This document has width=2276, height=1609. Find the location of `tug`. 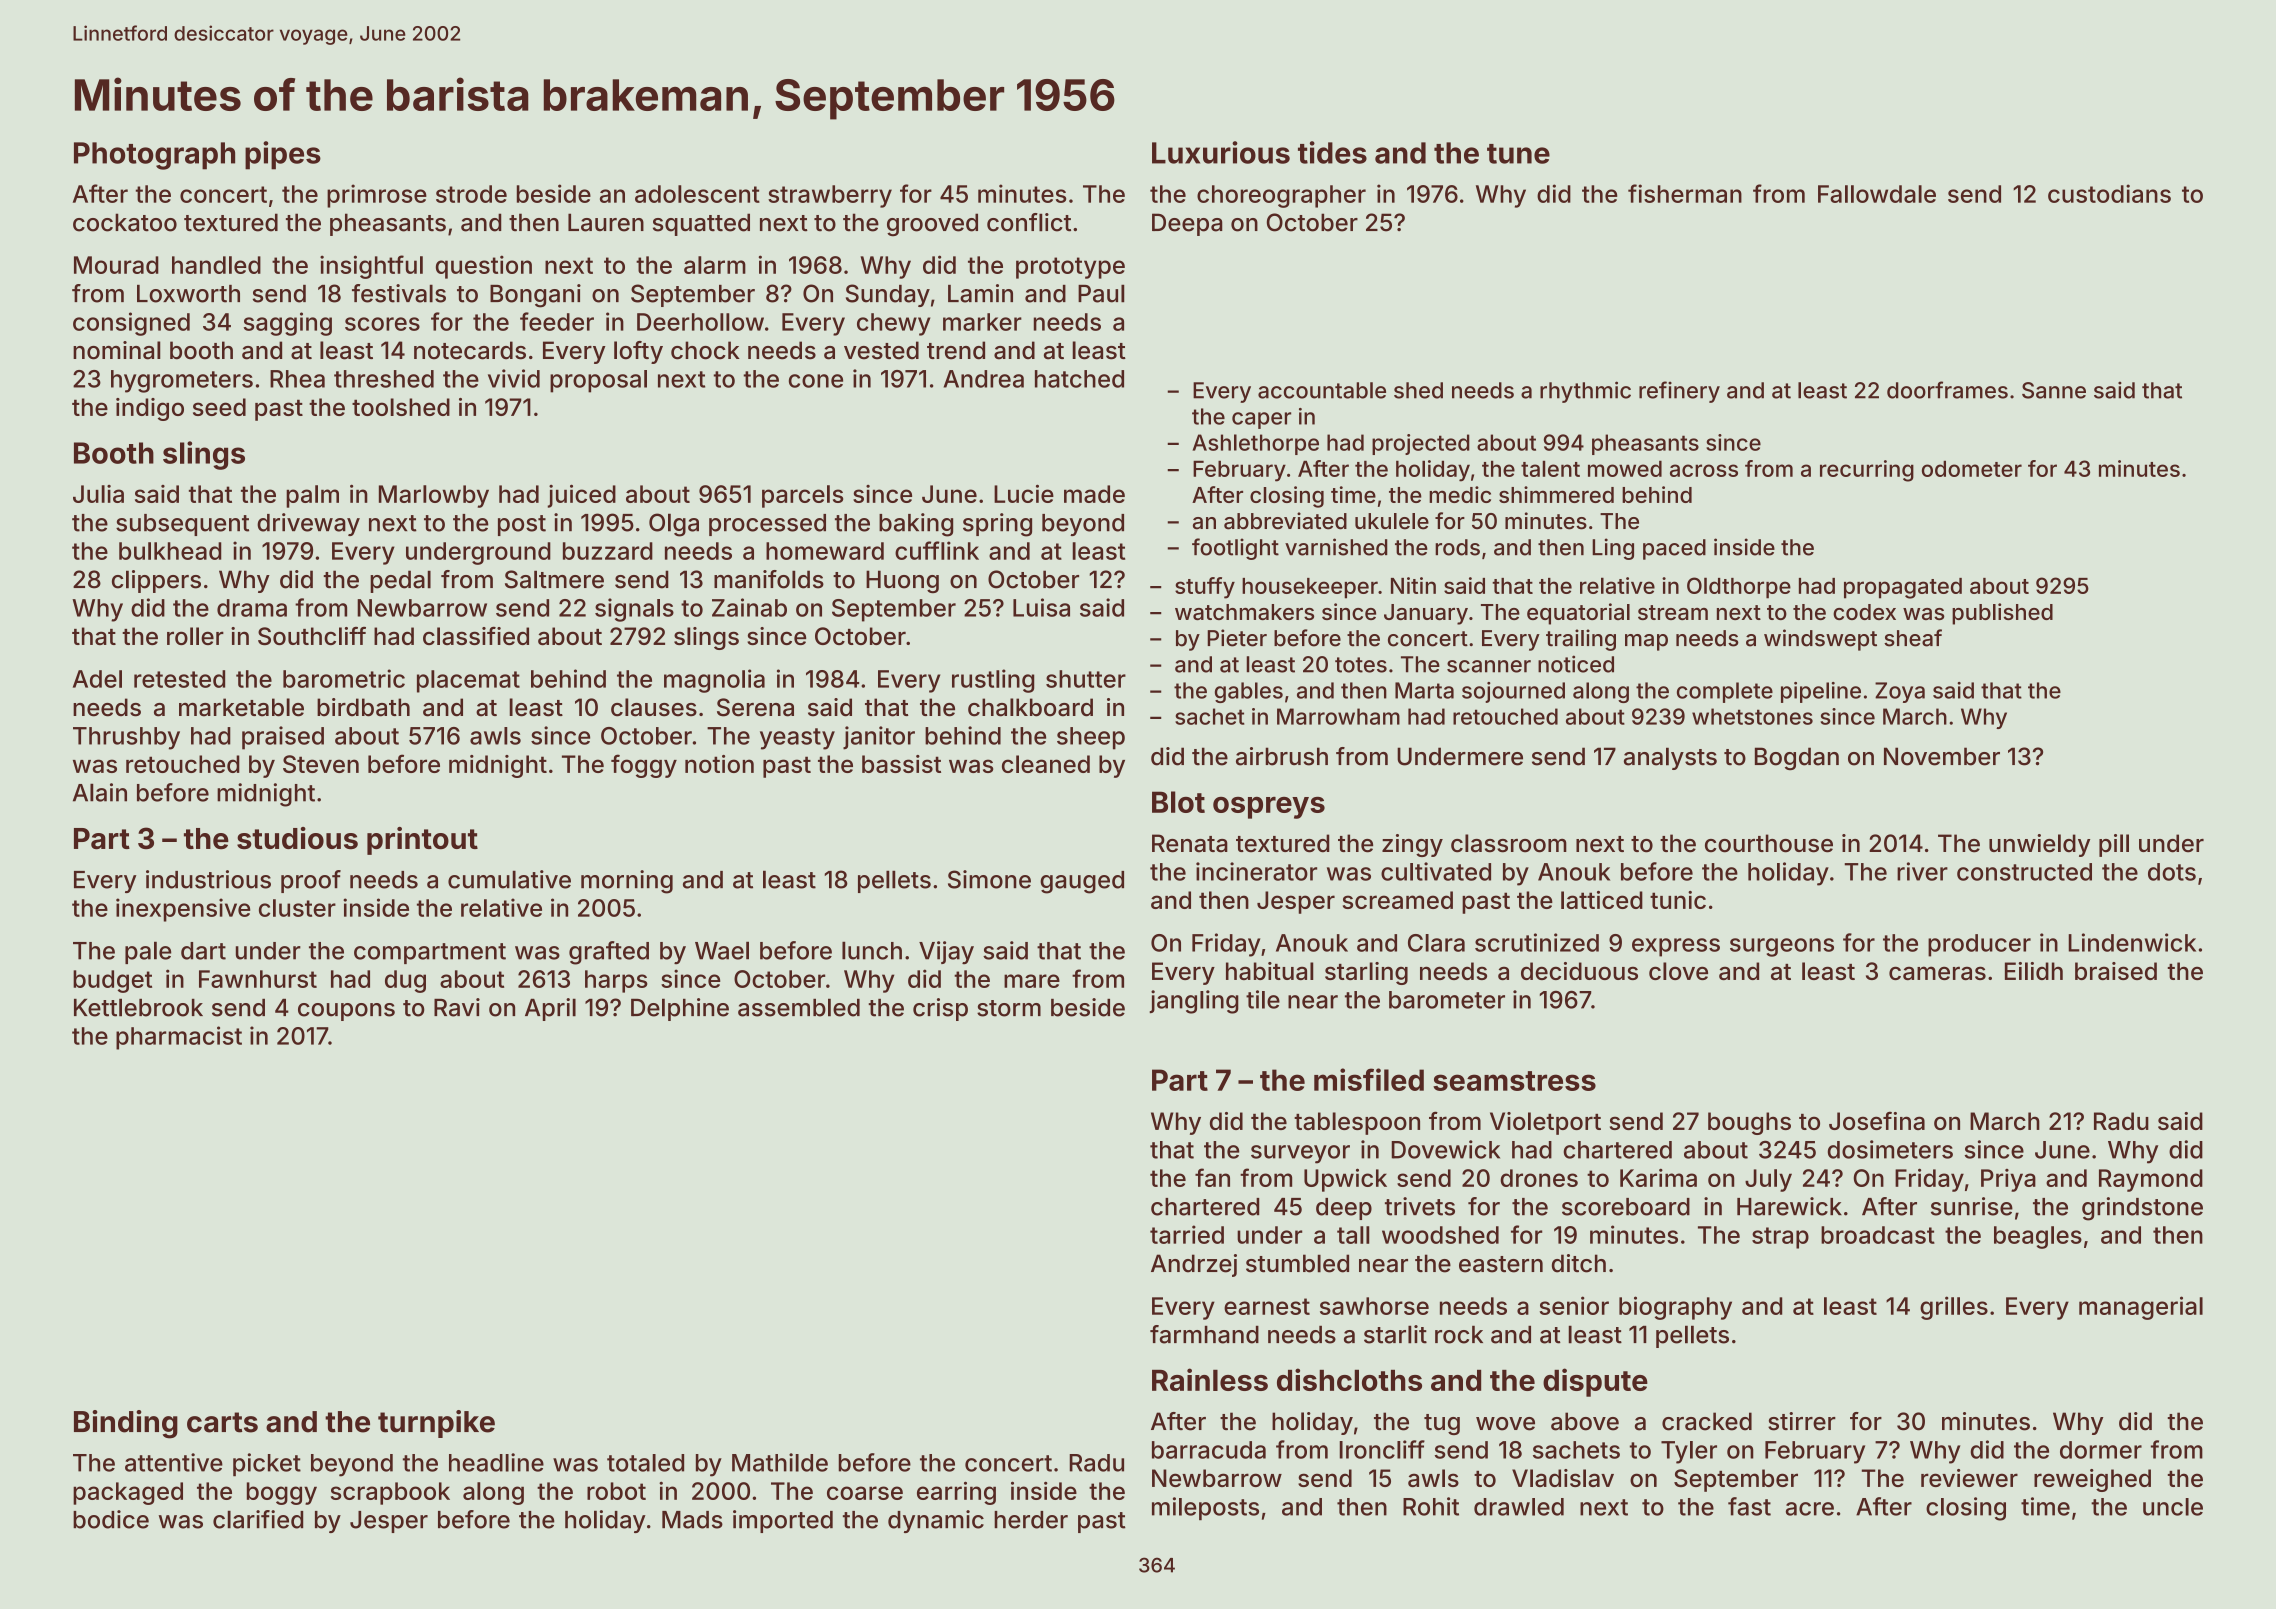

tug is located at coordinates (1442, 1424).
